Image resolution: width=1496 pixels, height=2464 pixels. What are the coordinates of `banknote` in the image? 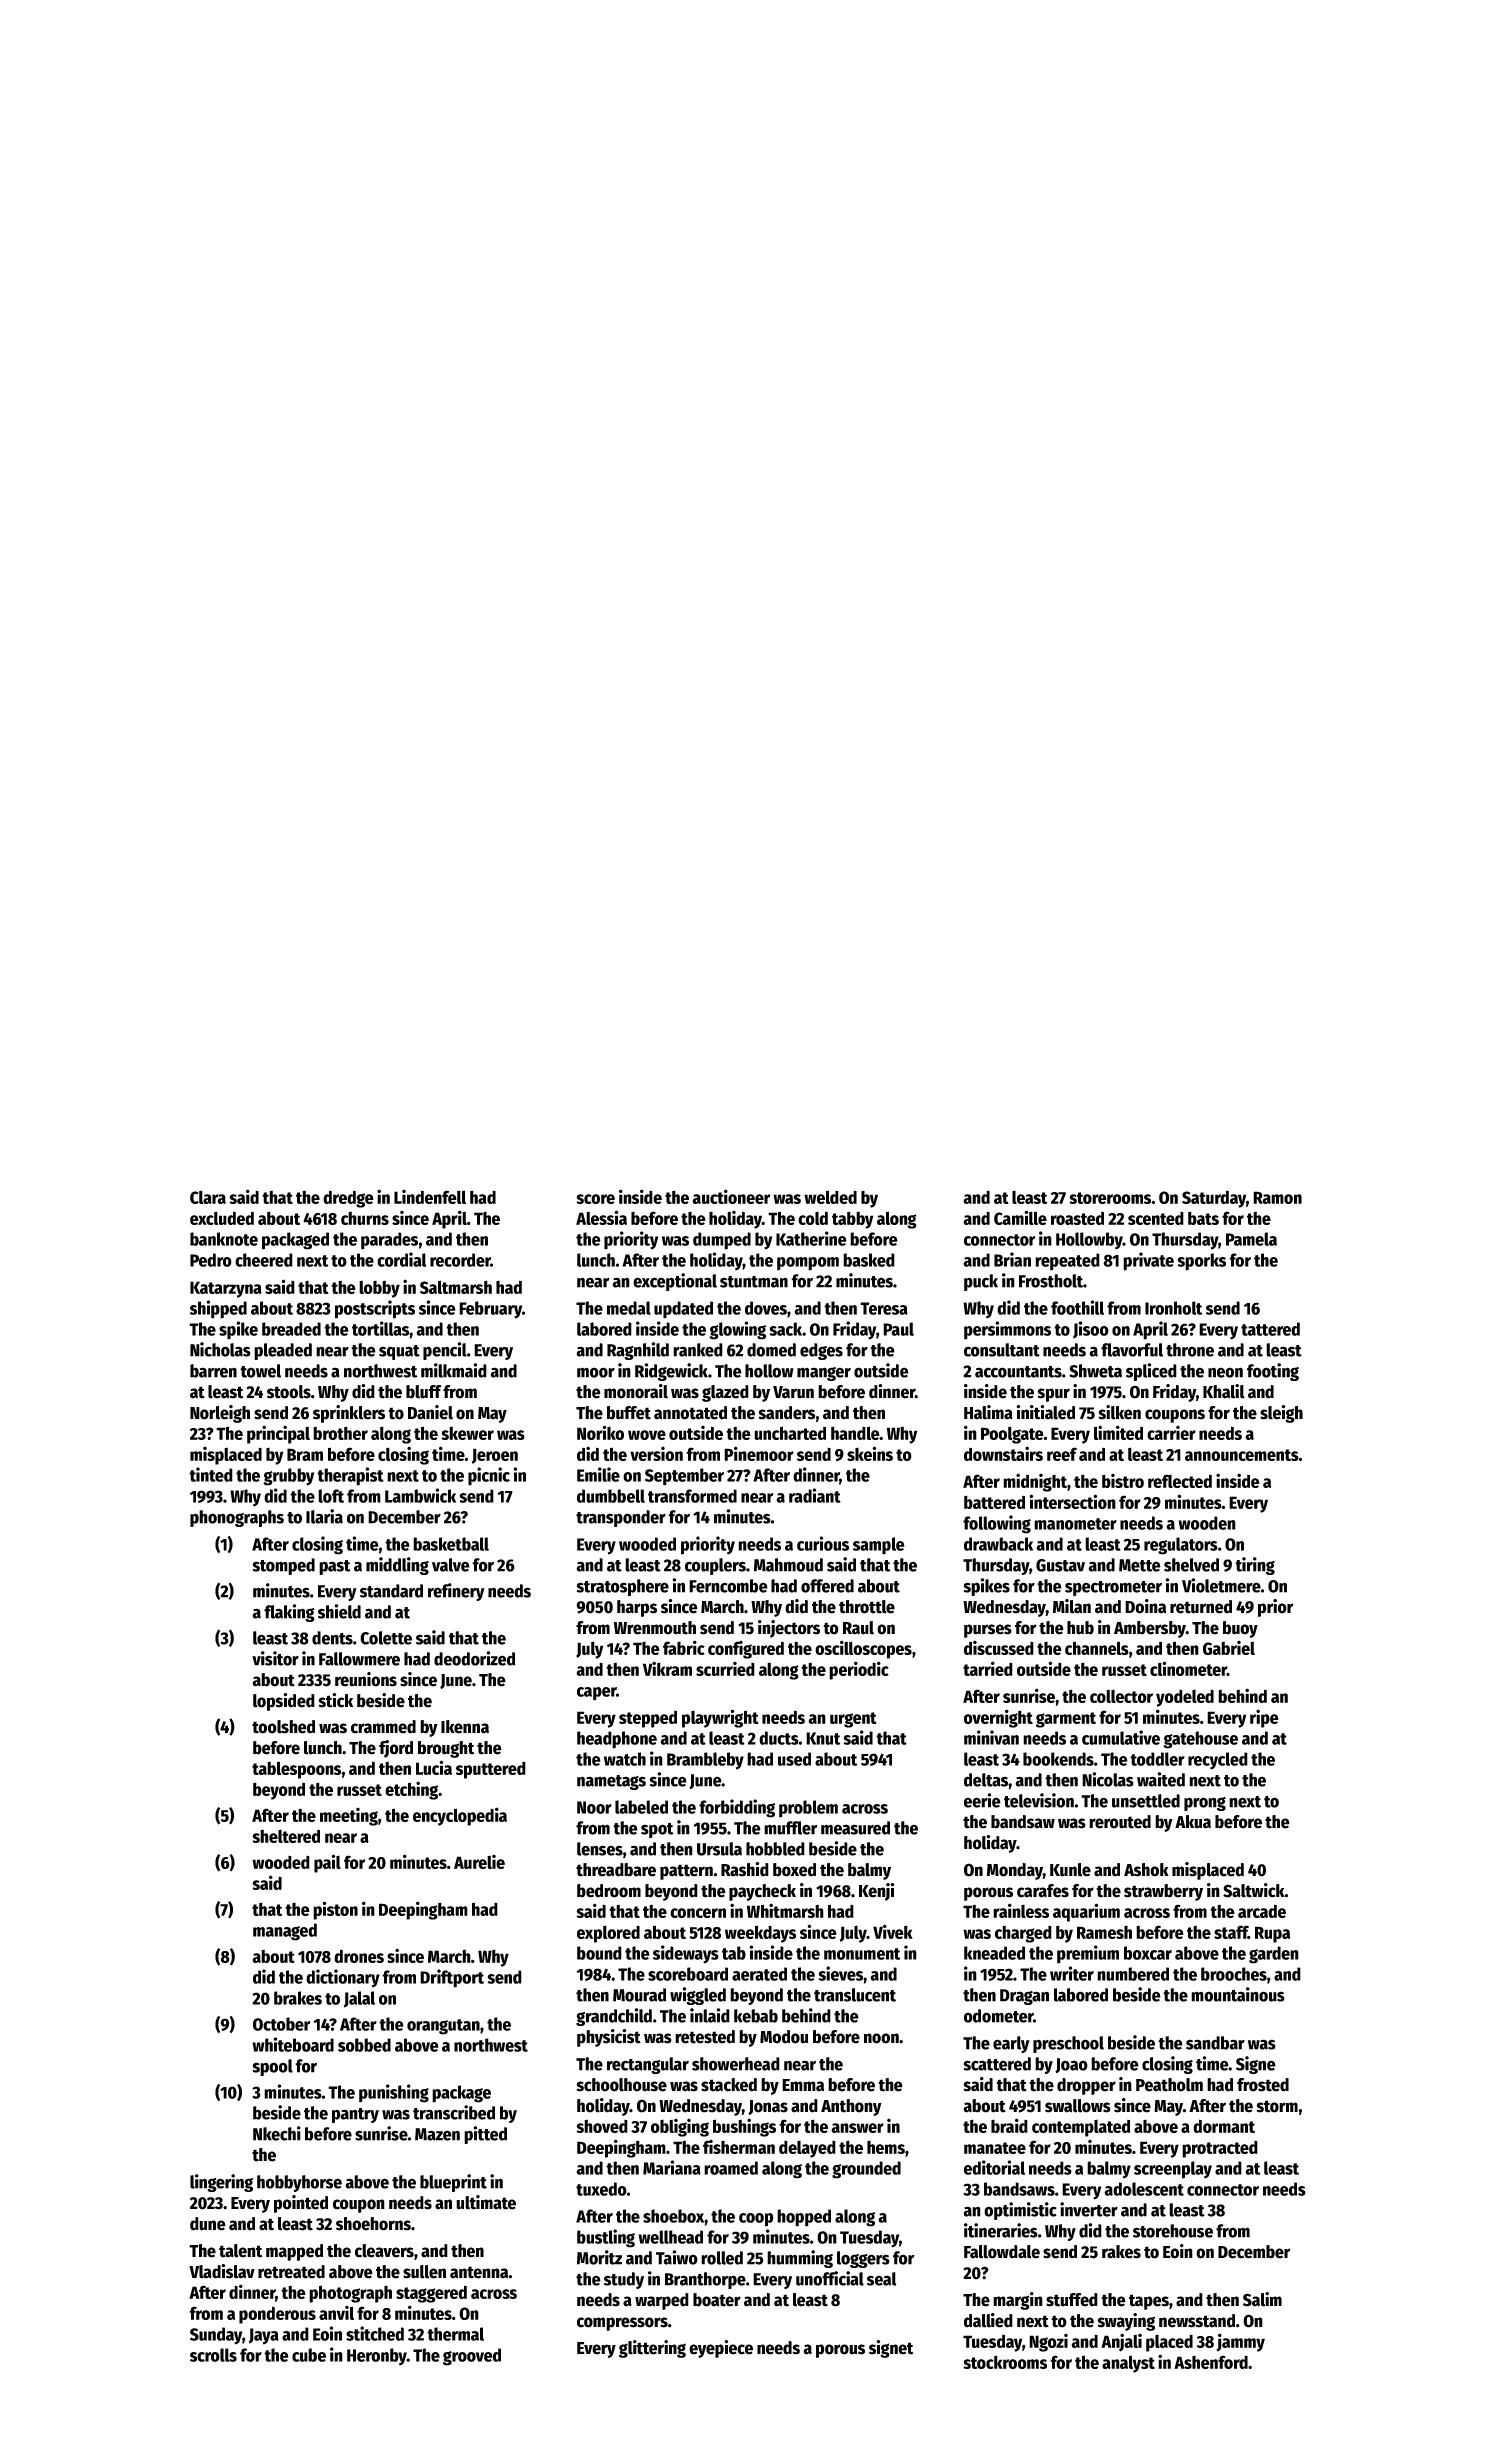 It's located at (224, 1239).
